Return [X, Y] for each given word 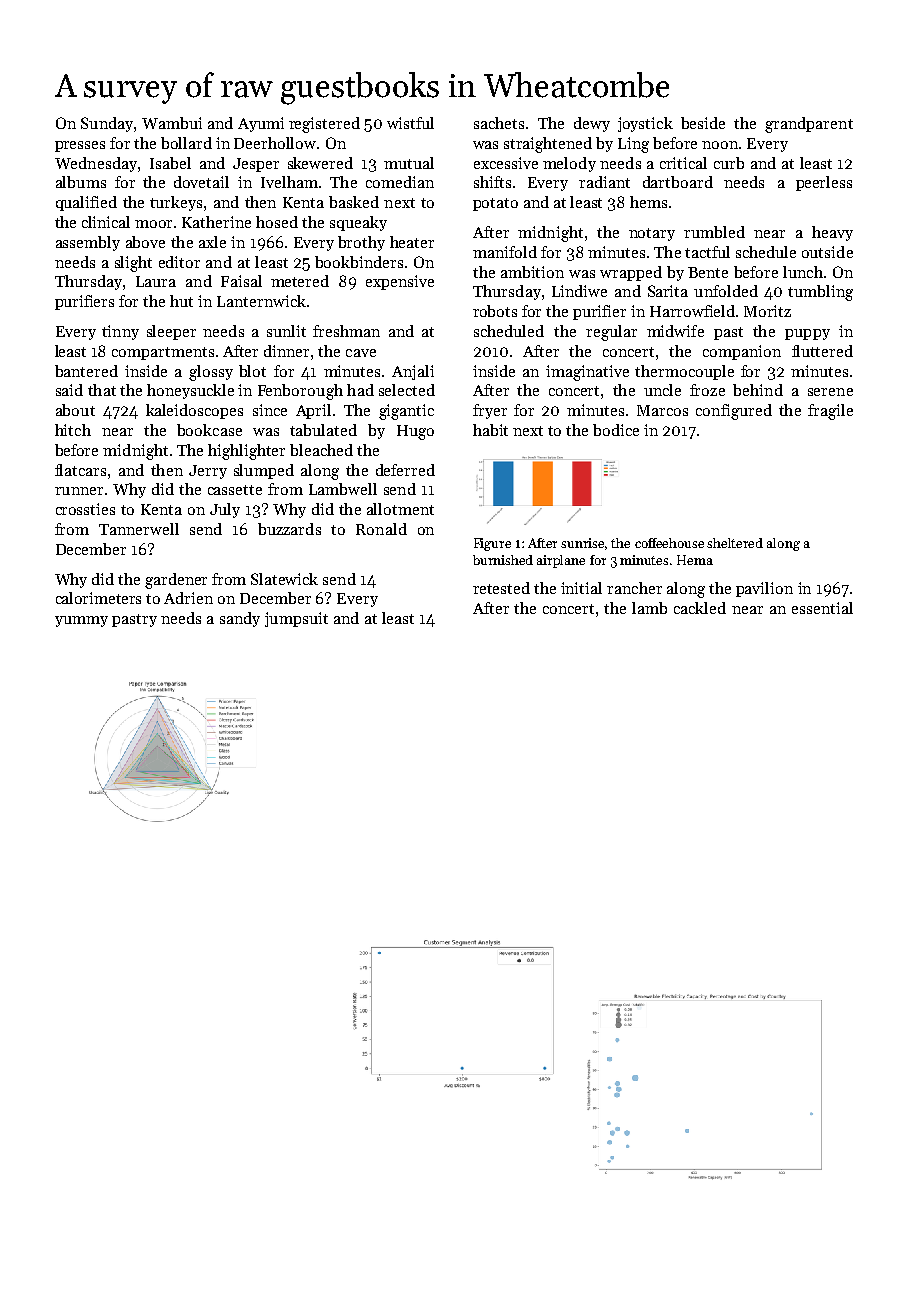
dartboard [678, 182]
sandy [240, 619]
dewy [592, 124]
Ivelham [289, 182]
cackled [700, 608]
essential [822, 608]
